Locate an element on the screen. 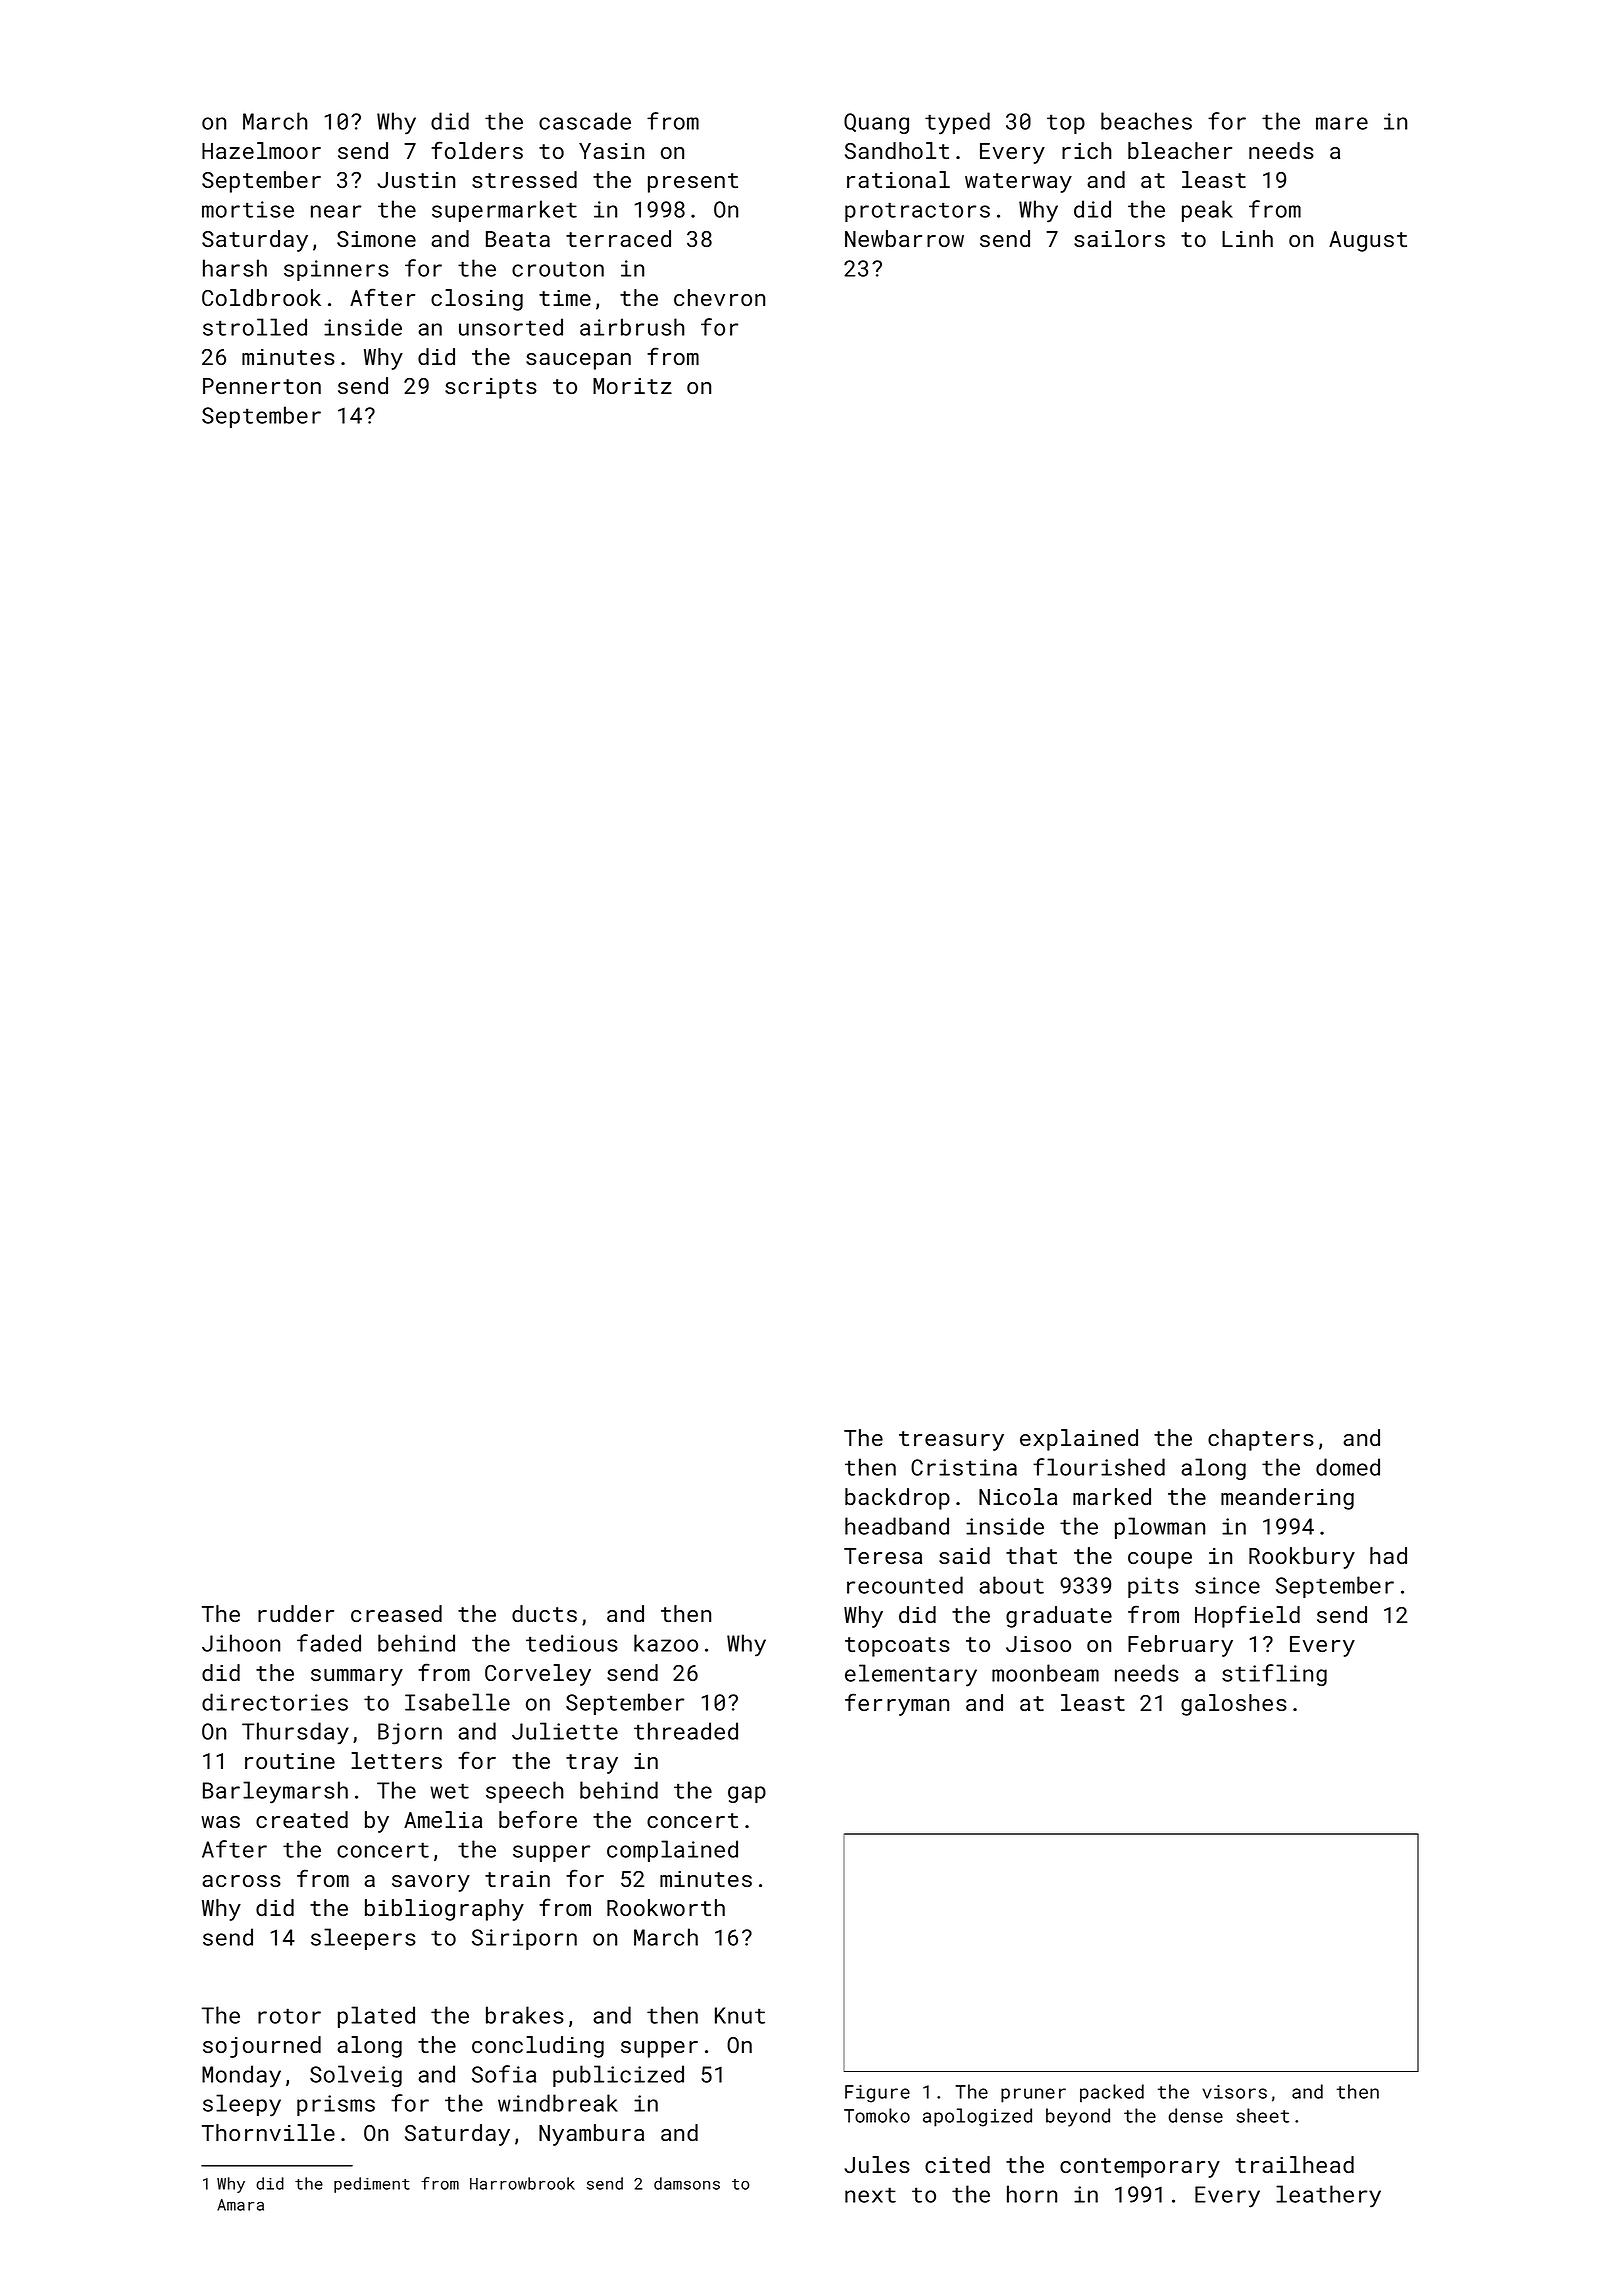 This screenshot has width=1620, height=2292. chapters is located at coordinates (1261, 1440).
